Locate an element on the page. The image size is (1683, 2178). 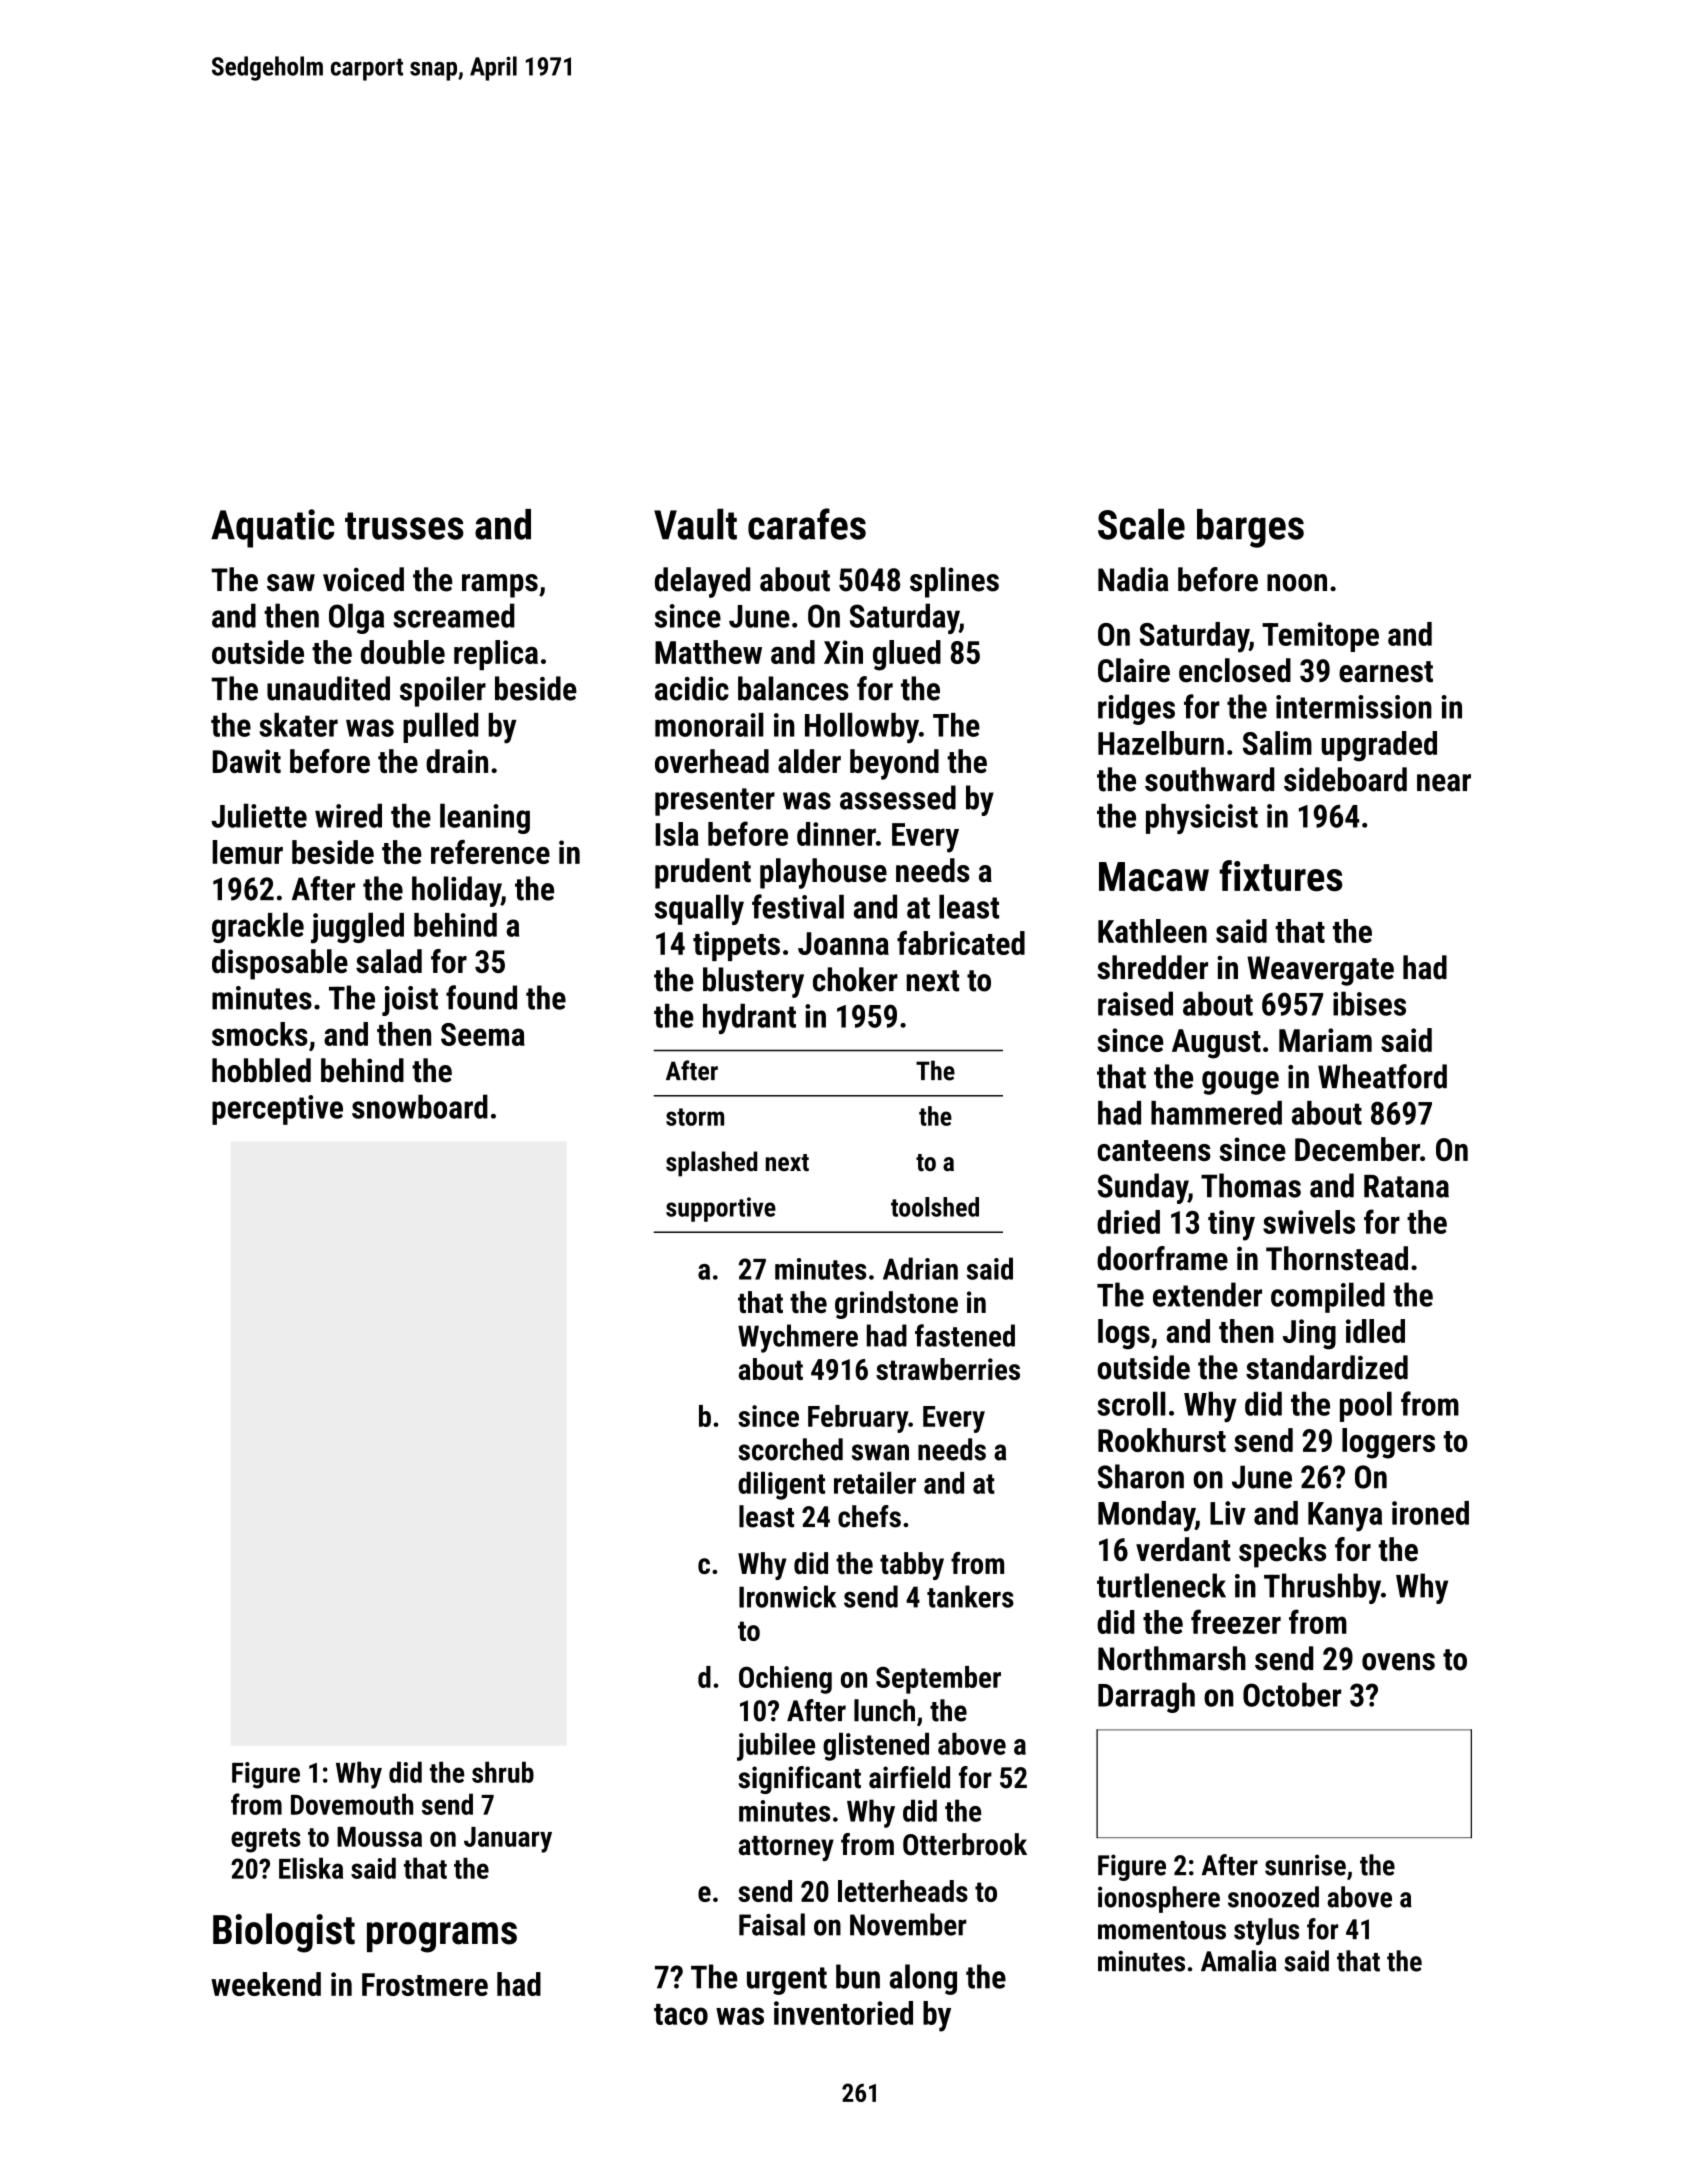
toolshed is located at coordinates (935, 1207).
